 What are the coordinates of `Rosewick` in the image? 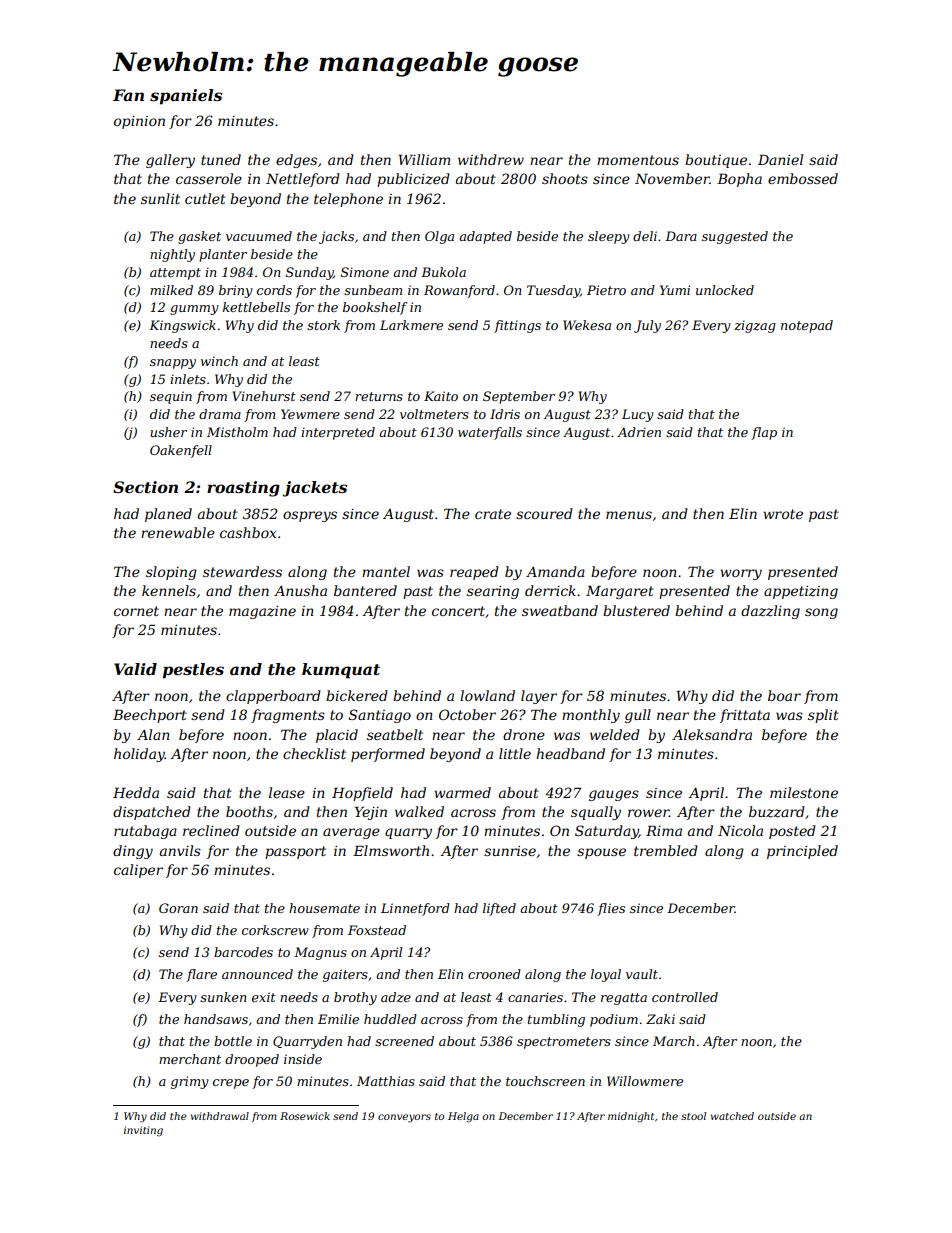 It's located at (305, 1116).
